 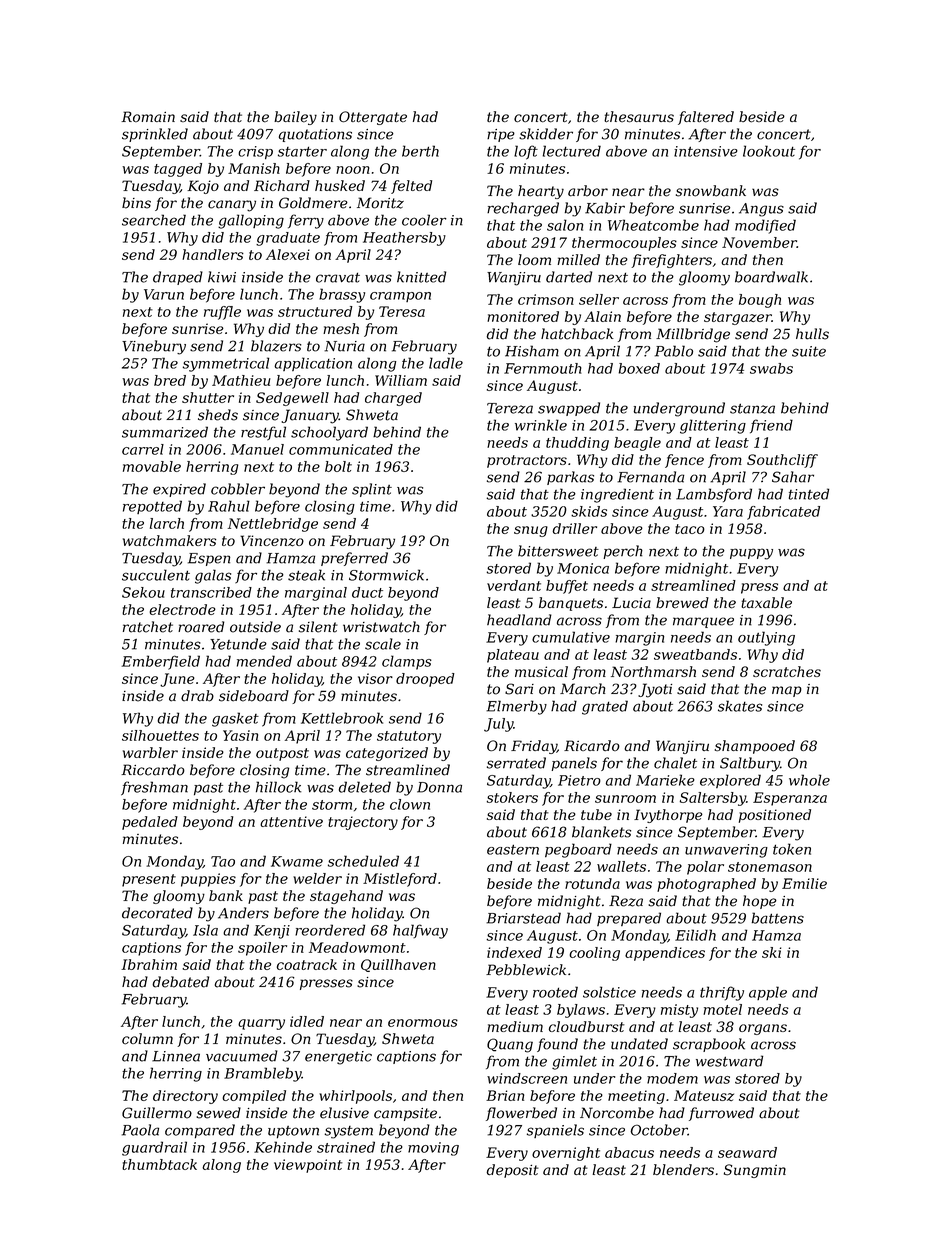 I want to click on decorated, so click(x=157, y=913).
